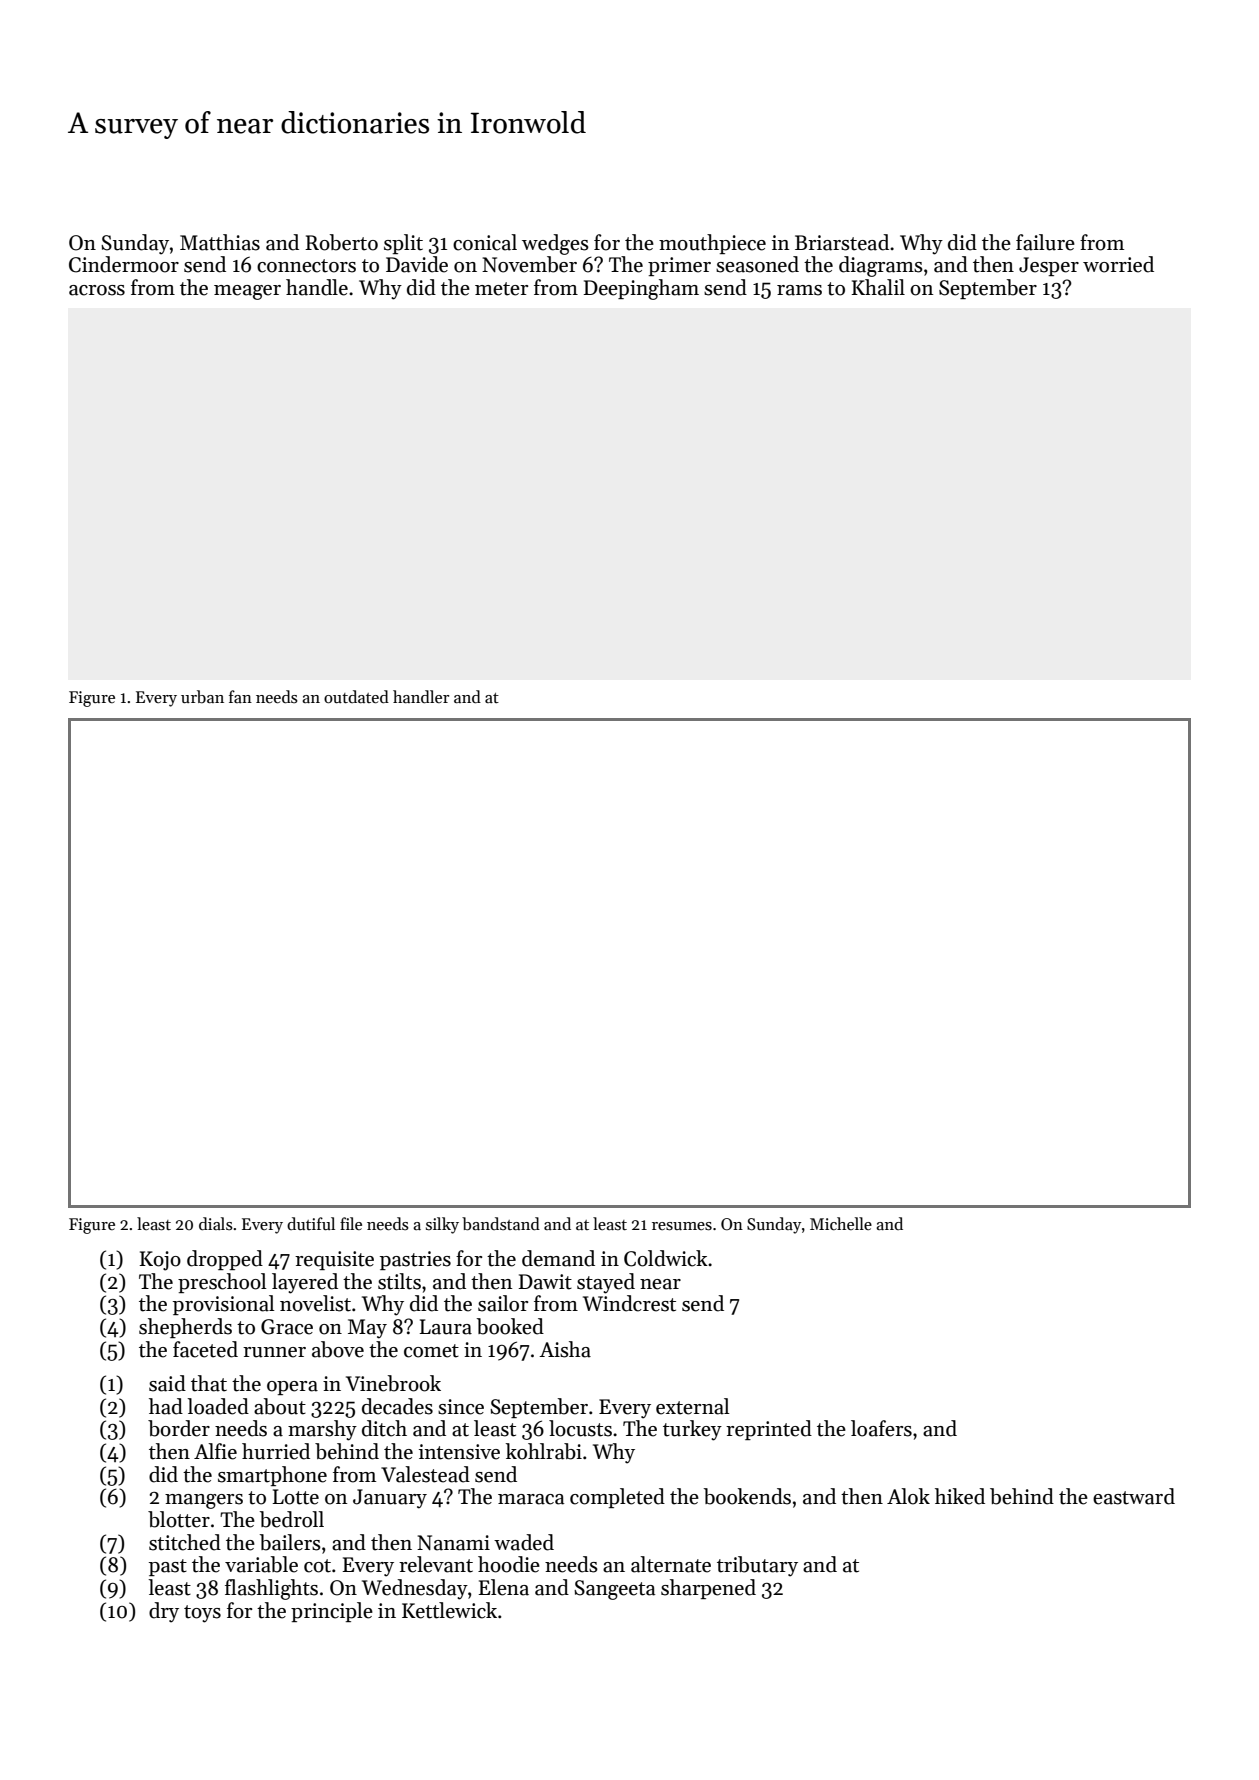  Describe the element at coordinates (202, 696) in the page. I see `urban` at that location.
